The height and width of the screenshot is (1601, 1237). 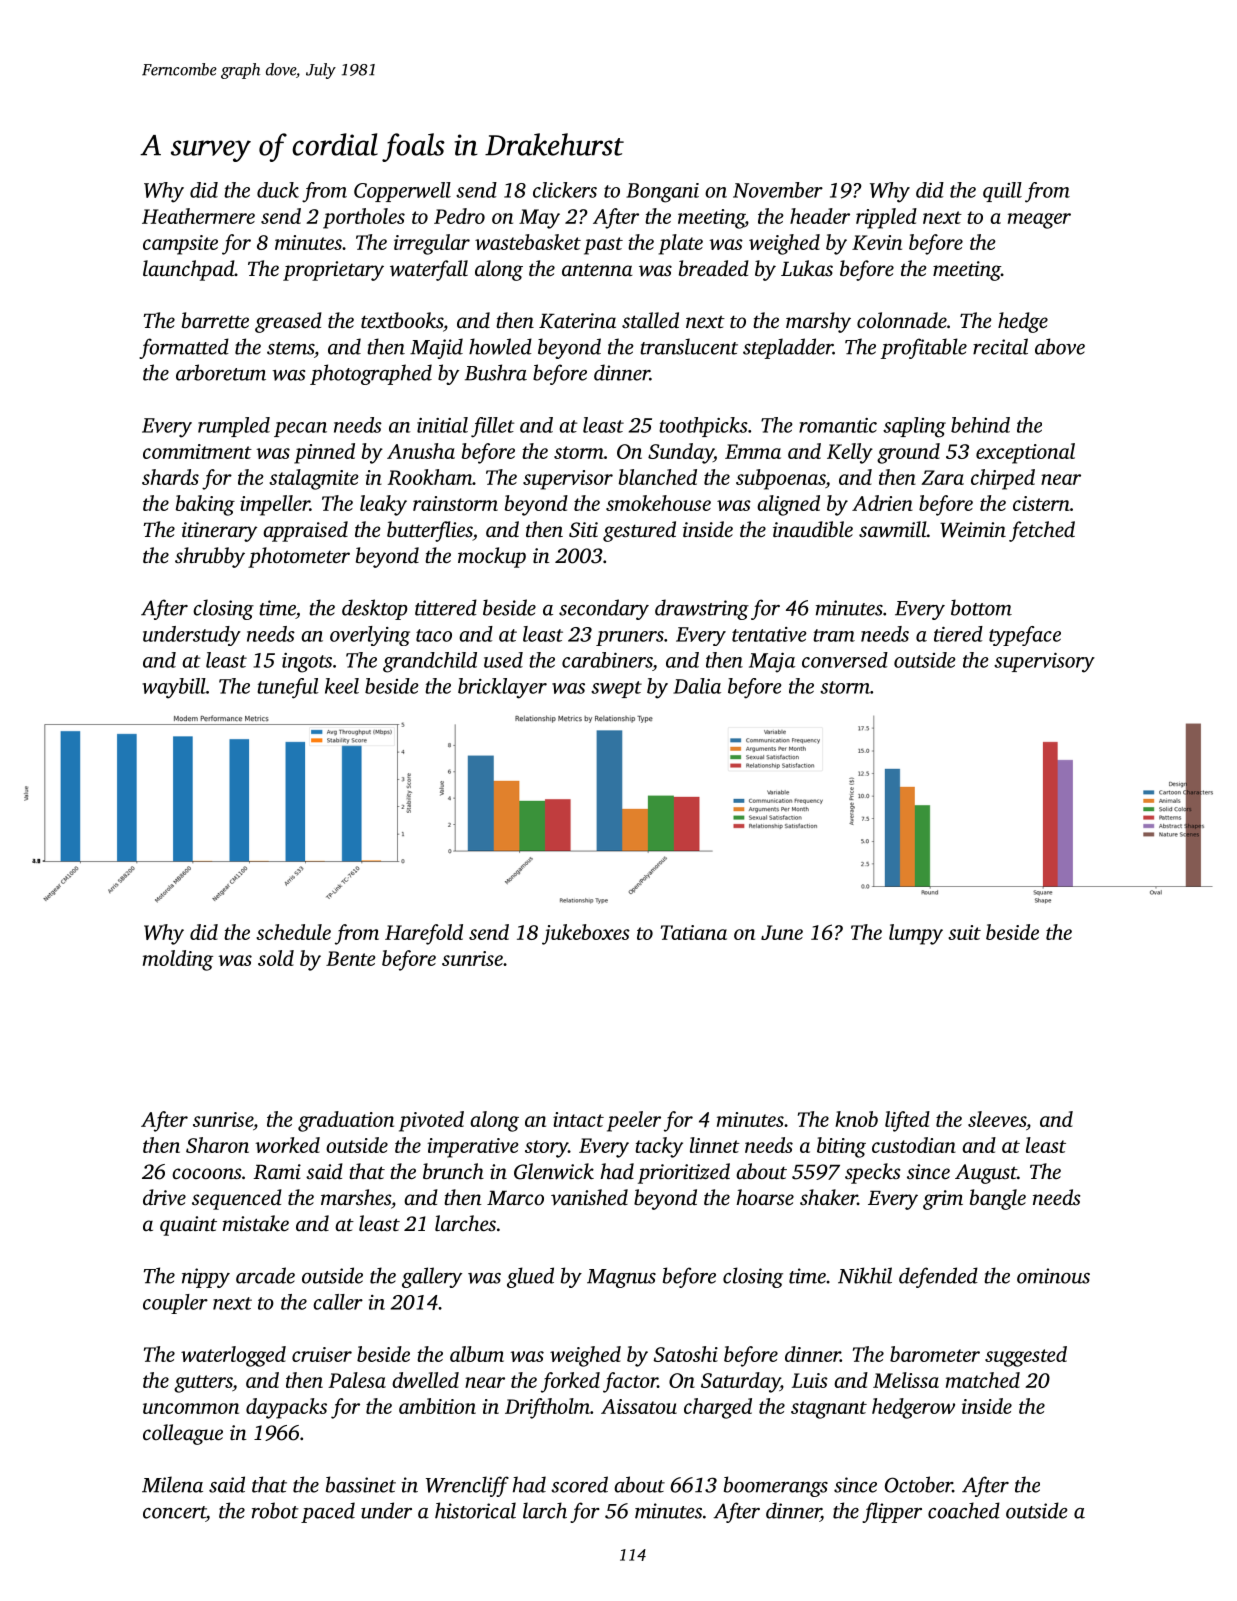 What do you see at coordinates (191, 1408) in the screenshot?
I see `uncommon` at bounding box center [191, 1408].
